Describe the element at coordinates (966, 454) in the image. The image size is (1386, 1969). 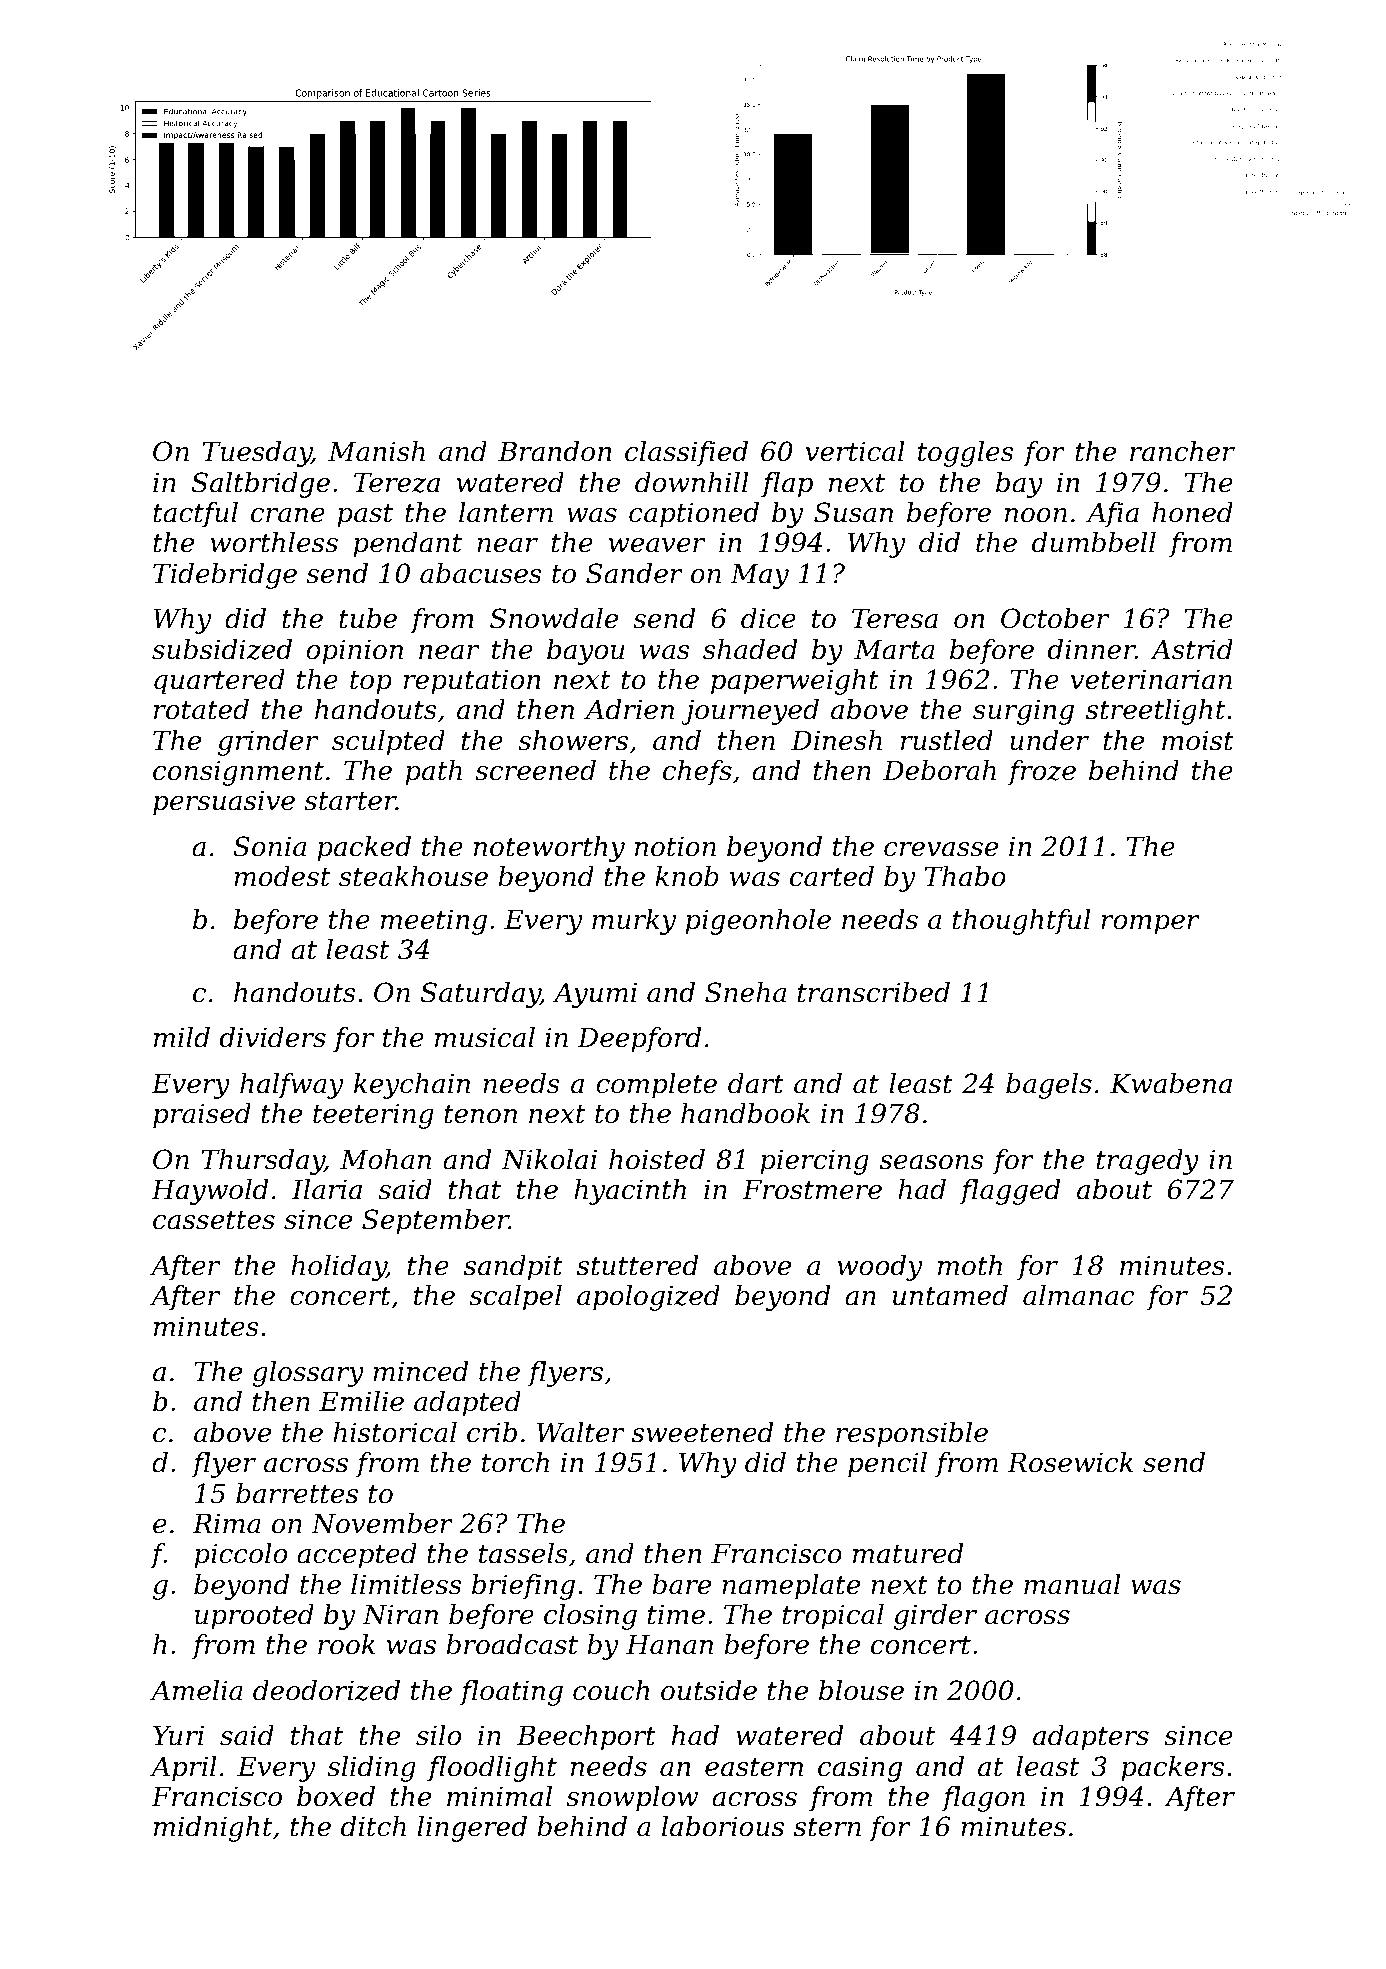
I see `toggles` at that location.
